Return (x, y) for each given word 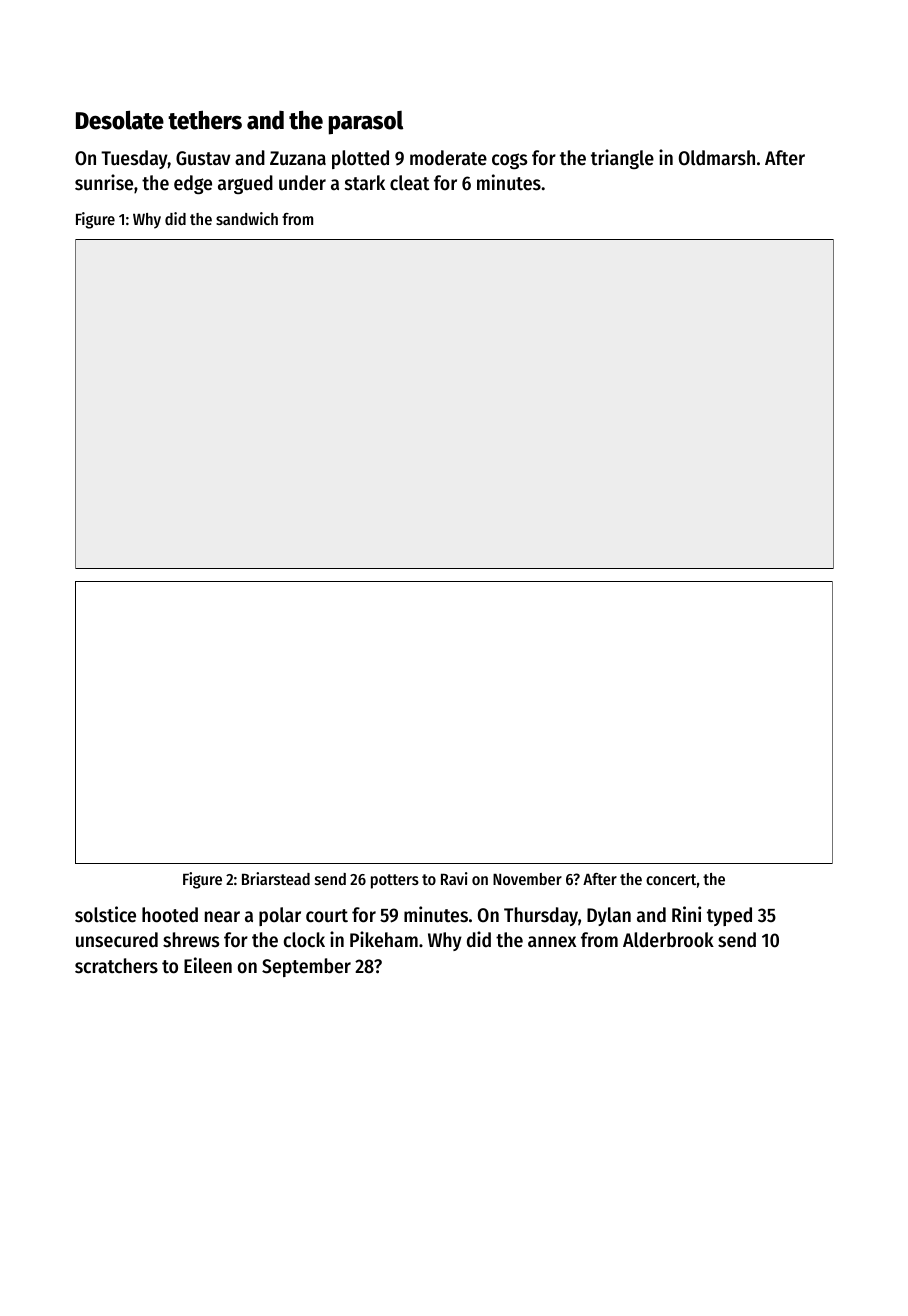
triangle (622, 159)
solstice (105, 914)
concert (671, 879)
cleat (410, 183)
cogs (509, 161)
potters (395, 881)
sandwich (247, 218)
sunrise (104, 182)
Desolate (120, 120)
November (527, 879)
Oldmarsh (717, 158)
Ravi (454, 878)
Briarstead (276, 878)
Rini (686, 914)
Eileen (208, 965)
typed (729, 916)
